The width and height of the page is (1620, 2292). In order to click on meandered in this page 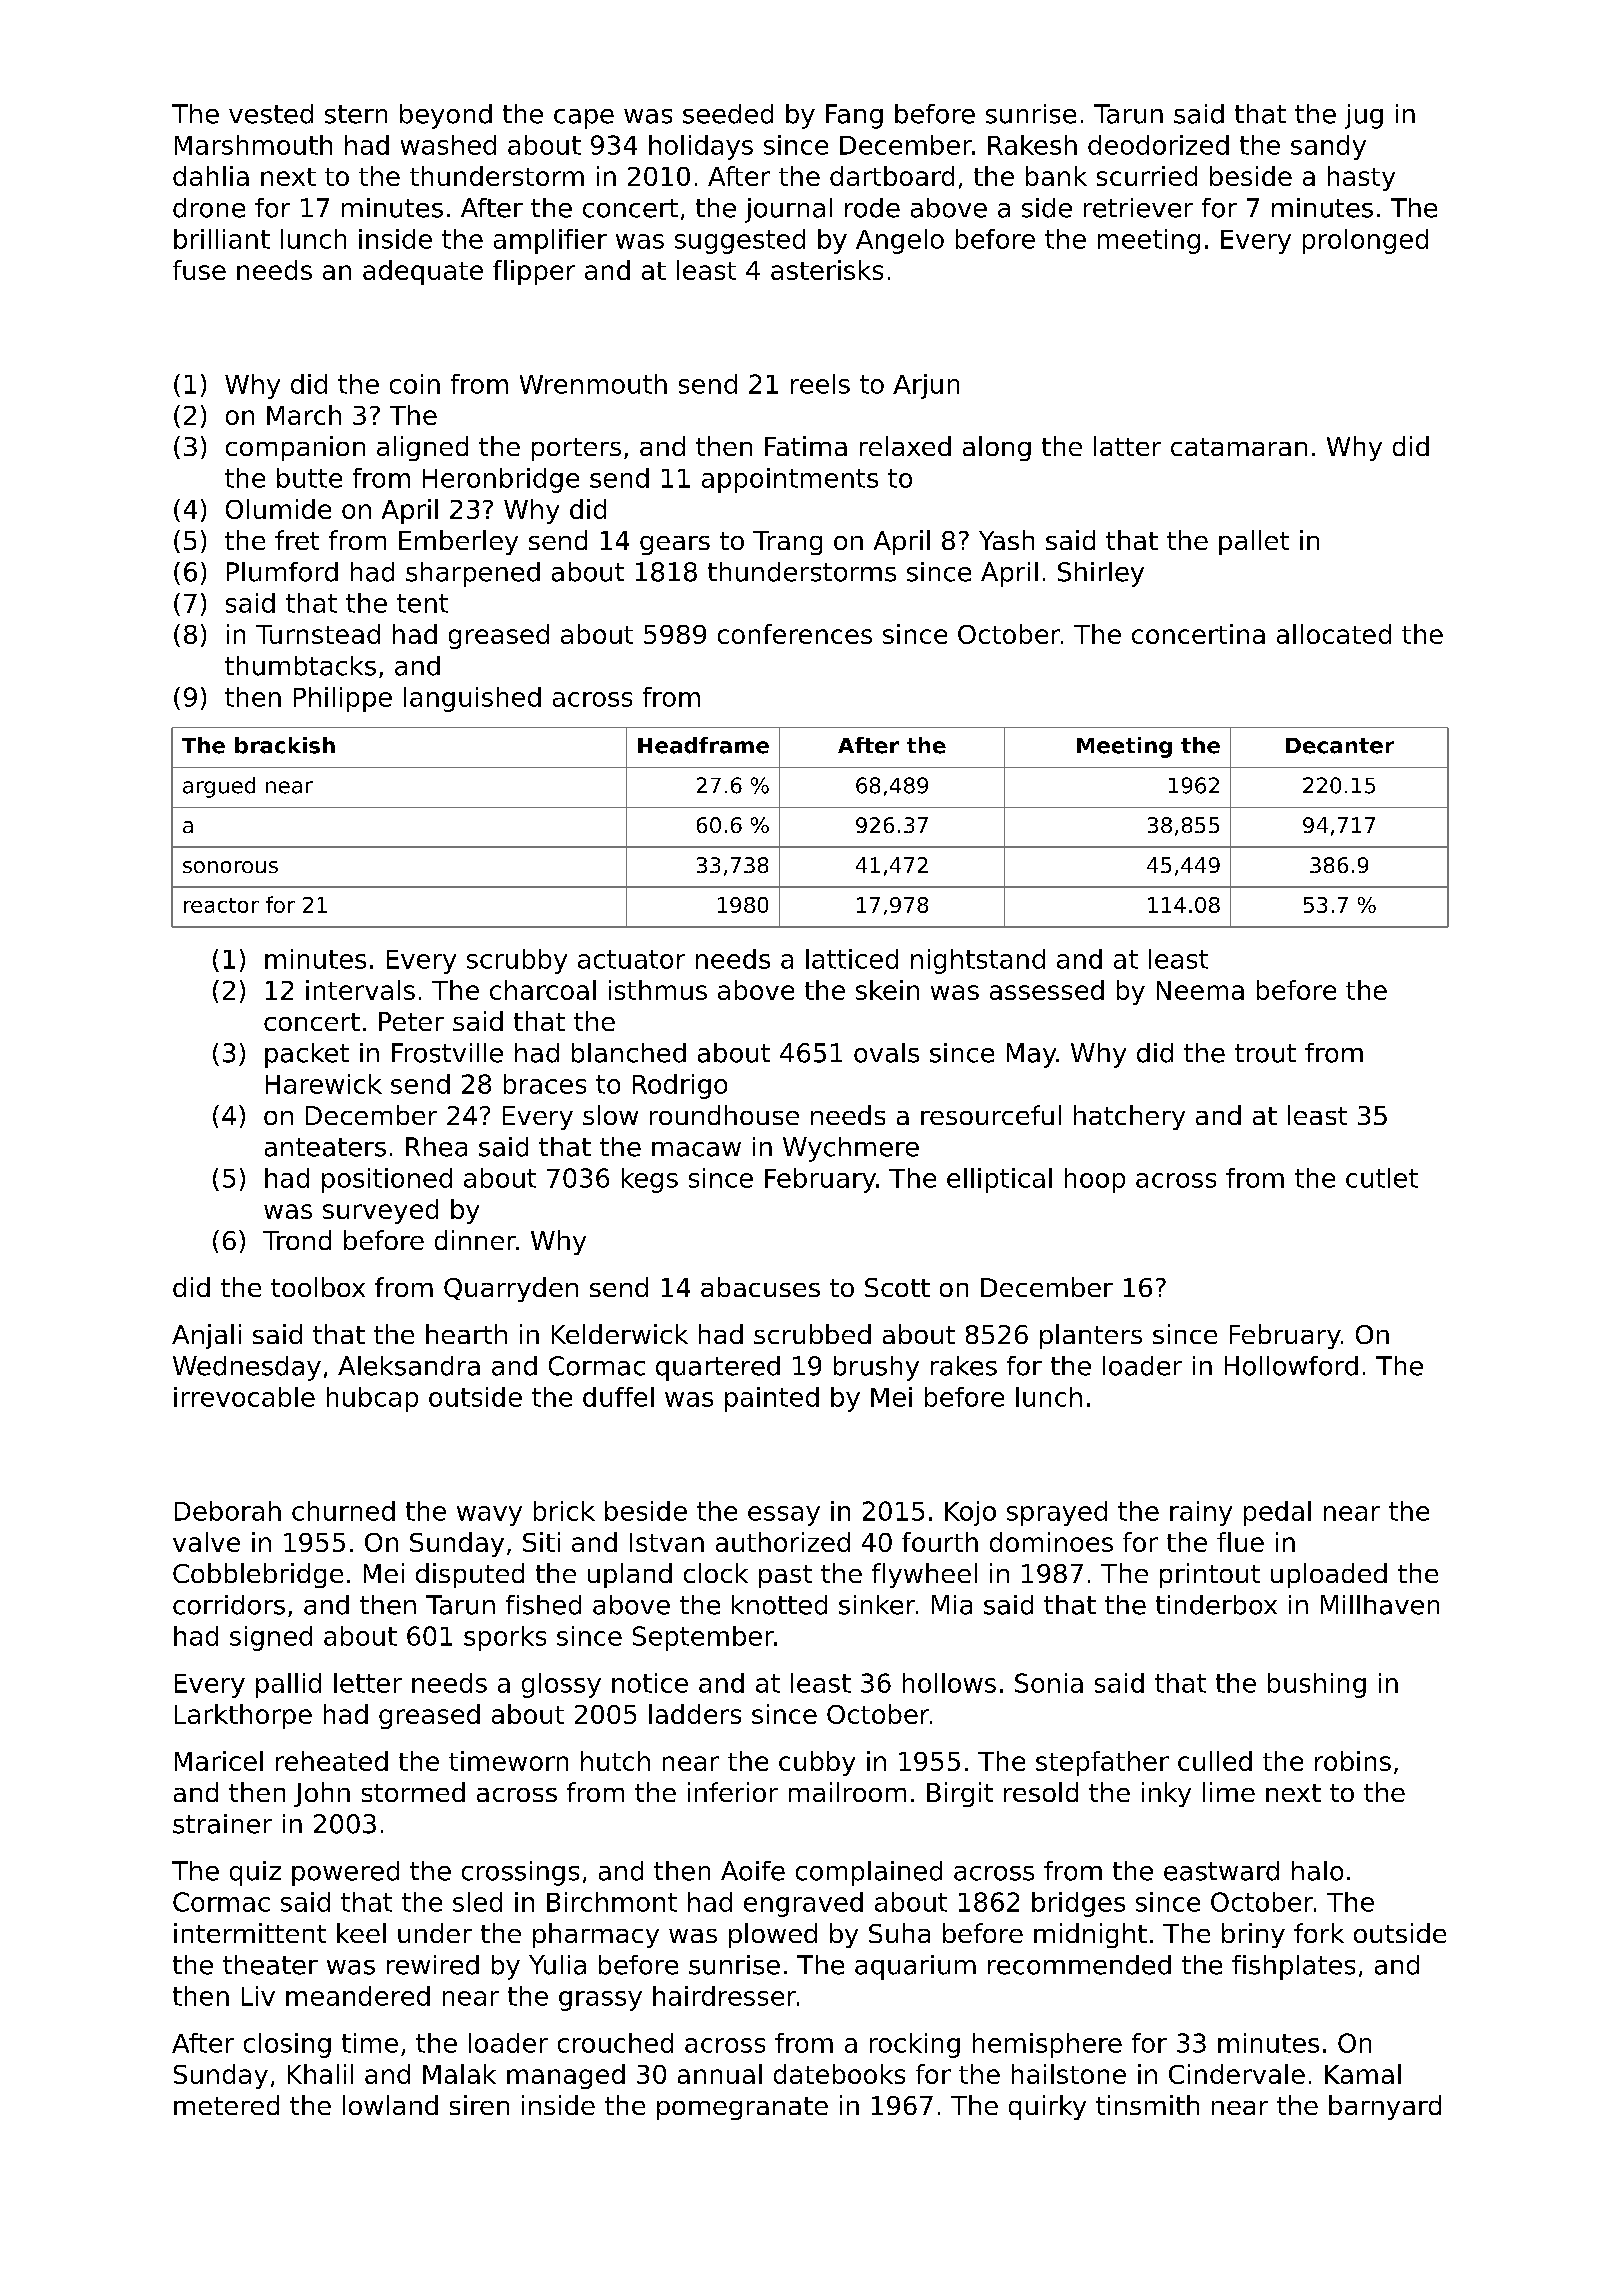, I will do `click(358, 1996)`.
